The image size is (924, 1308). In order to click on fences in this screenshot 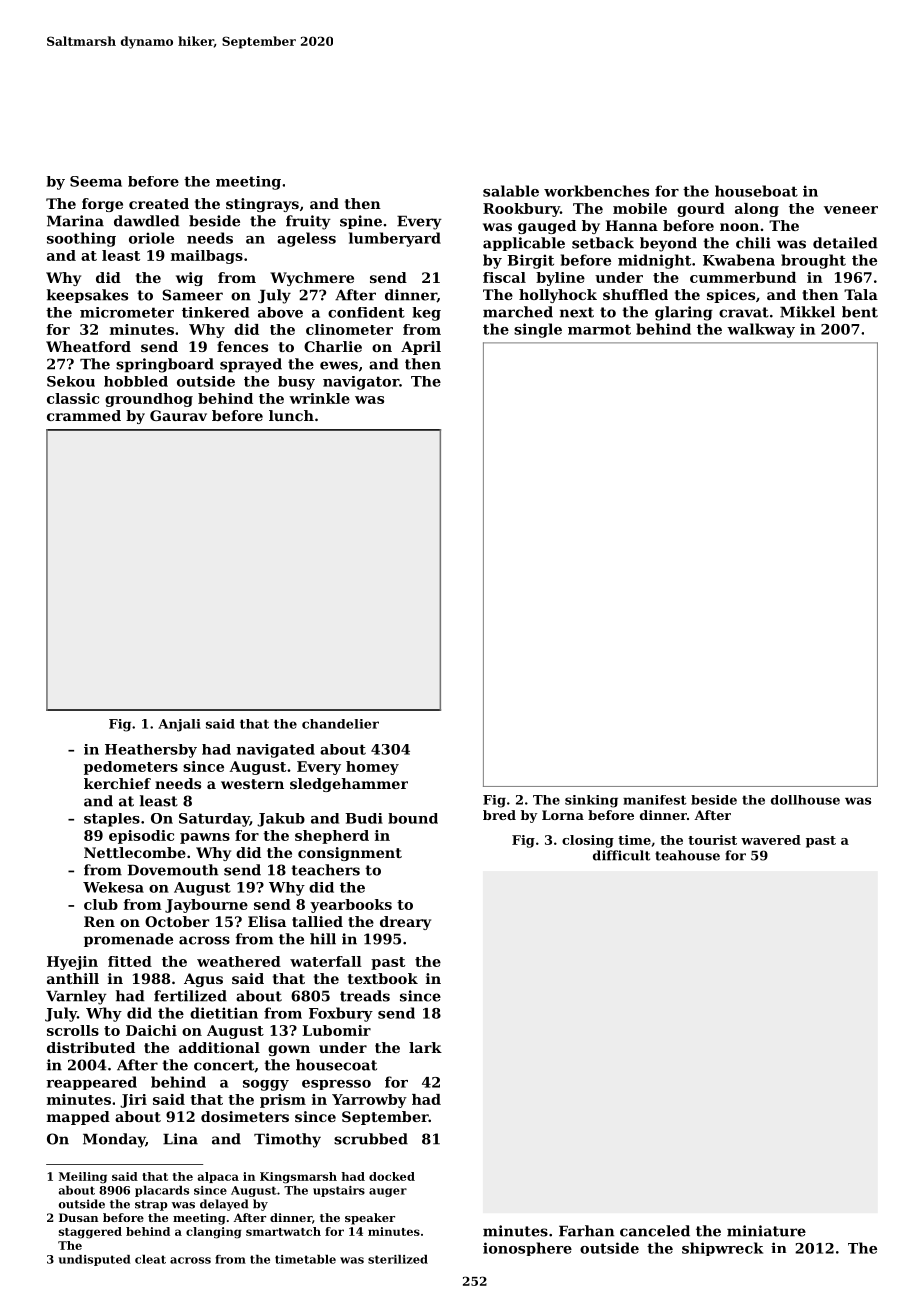, I will do `click(242, 346)`.
